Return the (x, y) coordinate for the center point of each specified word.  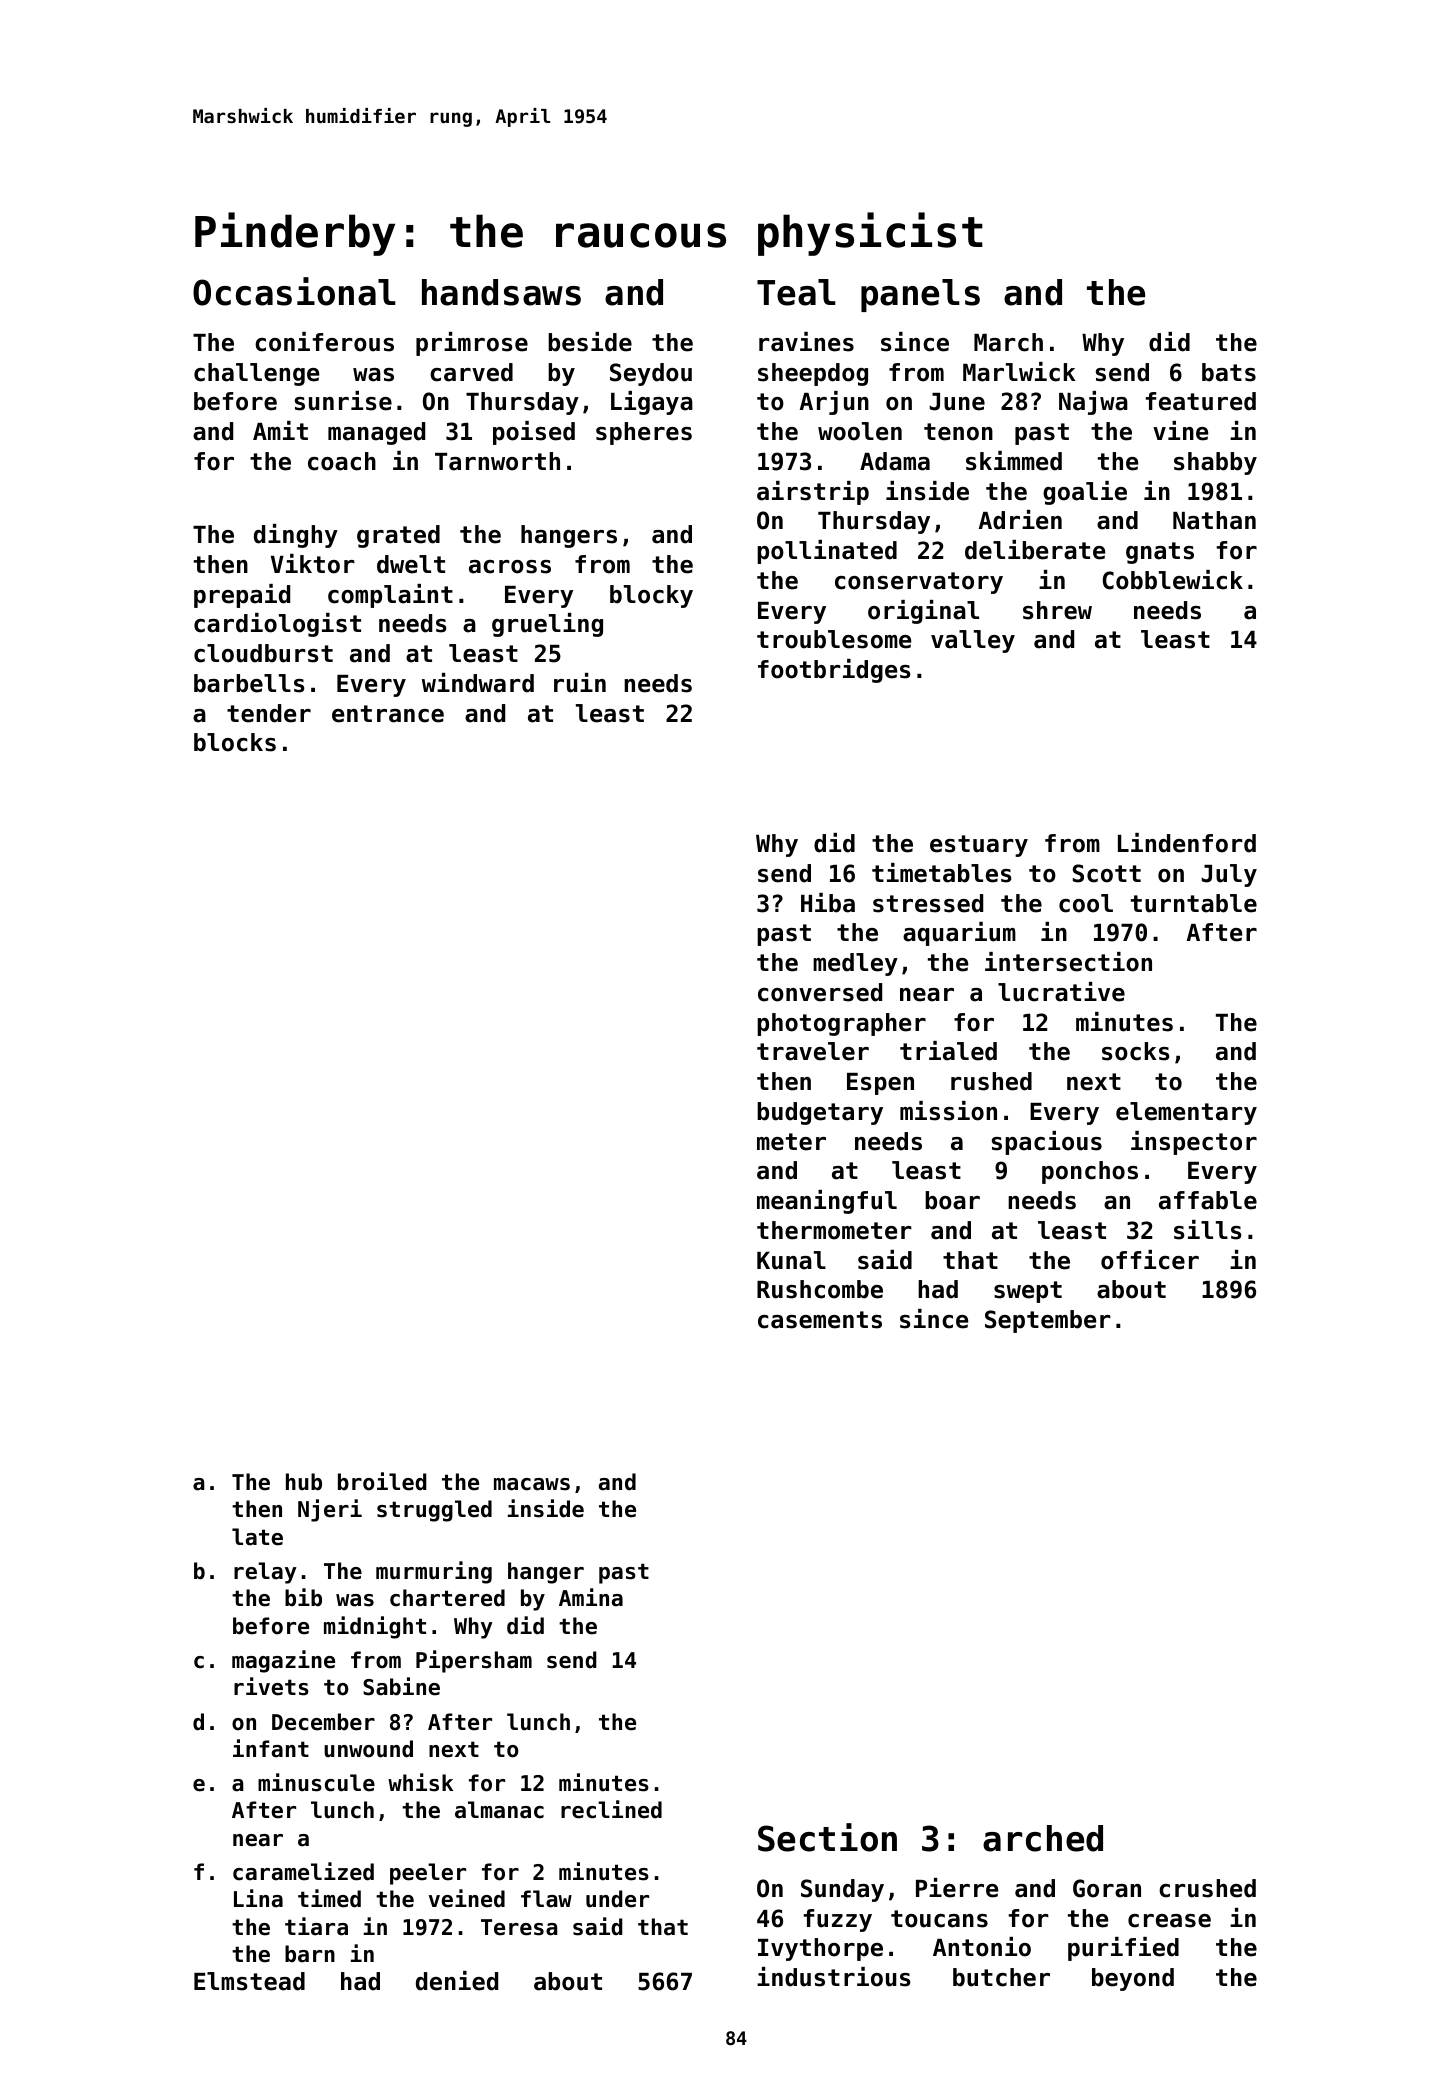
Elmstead (249, 1981)
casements (820, 1320)
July (1229, 875)
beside (590, 342)
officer (1150, 1260)
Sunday (842, 1890)
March (1008, 342)
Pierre (957, 1888)
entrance (388, 714)
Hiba (828, 903)
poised (534, 433)
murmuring (434, 1572)
